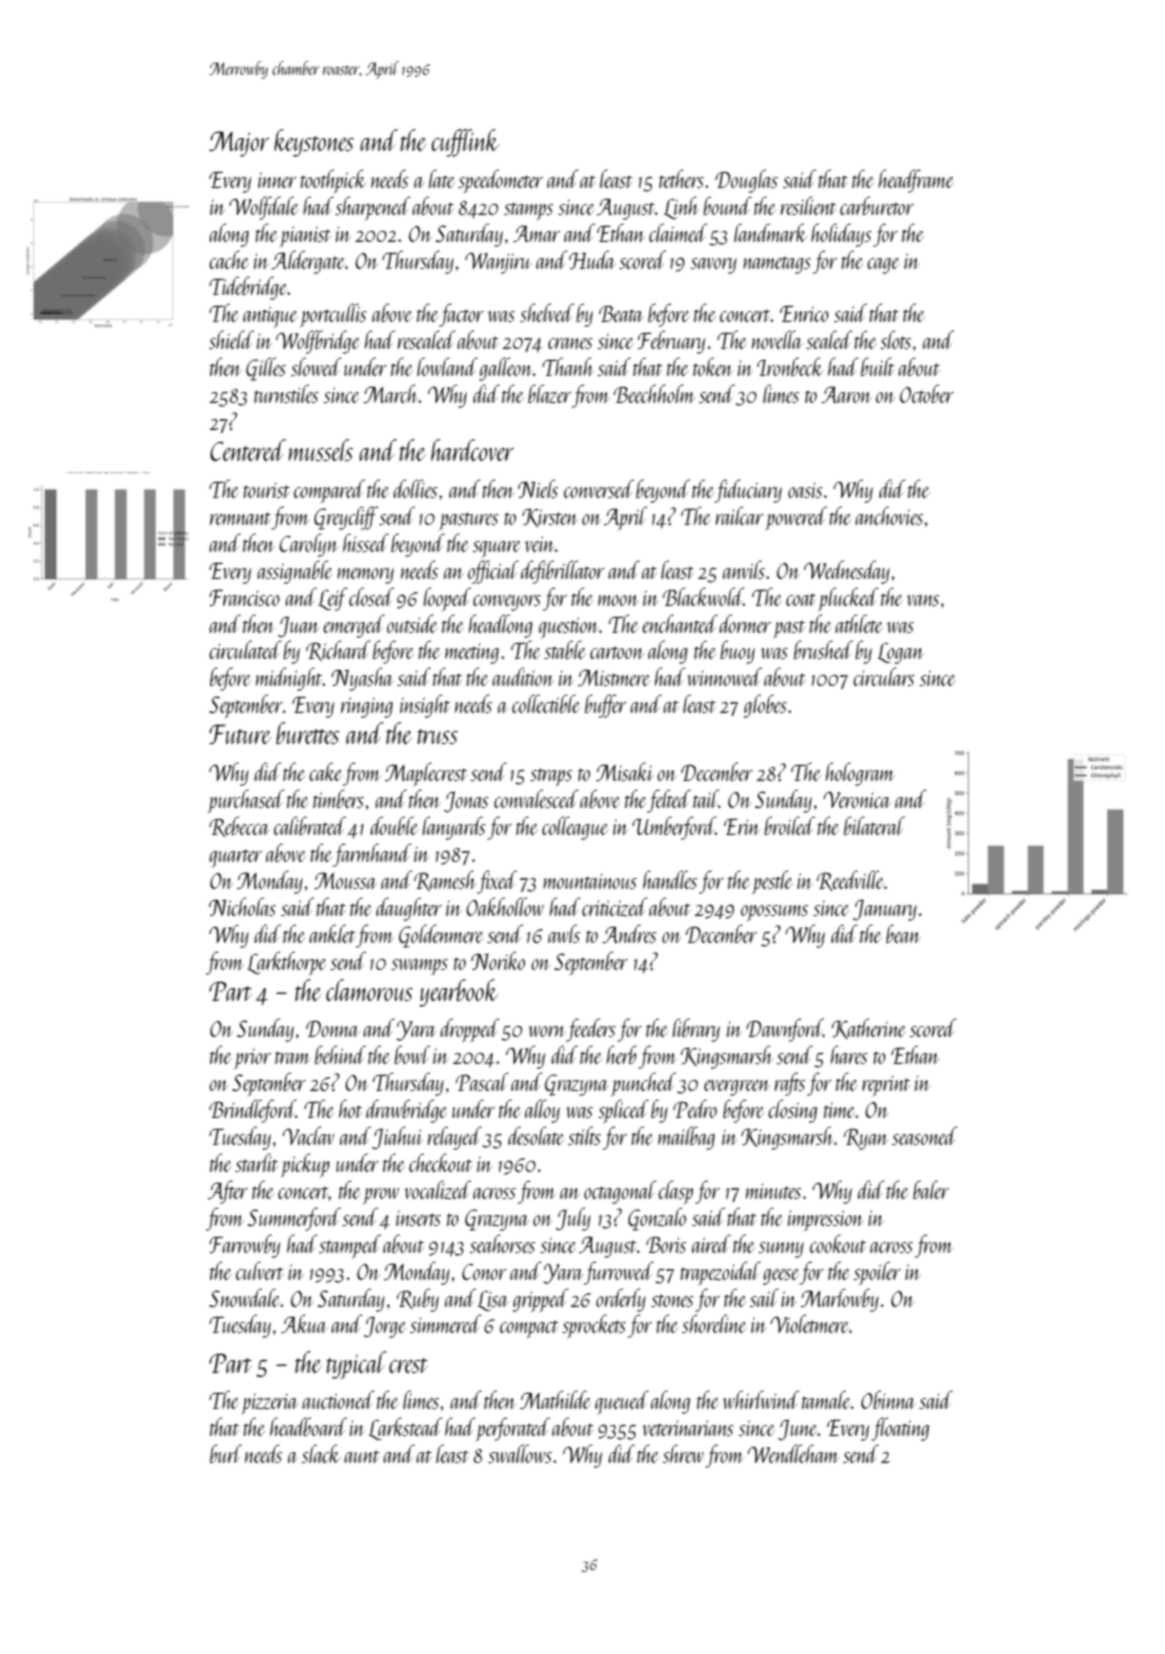  Describe the element at coordinates (916, 181) in the screenshot. I see `headframe` at that location.
